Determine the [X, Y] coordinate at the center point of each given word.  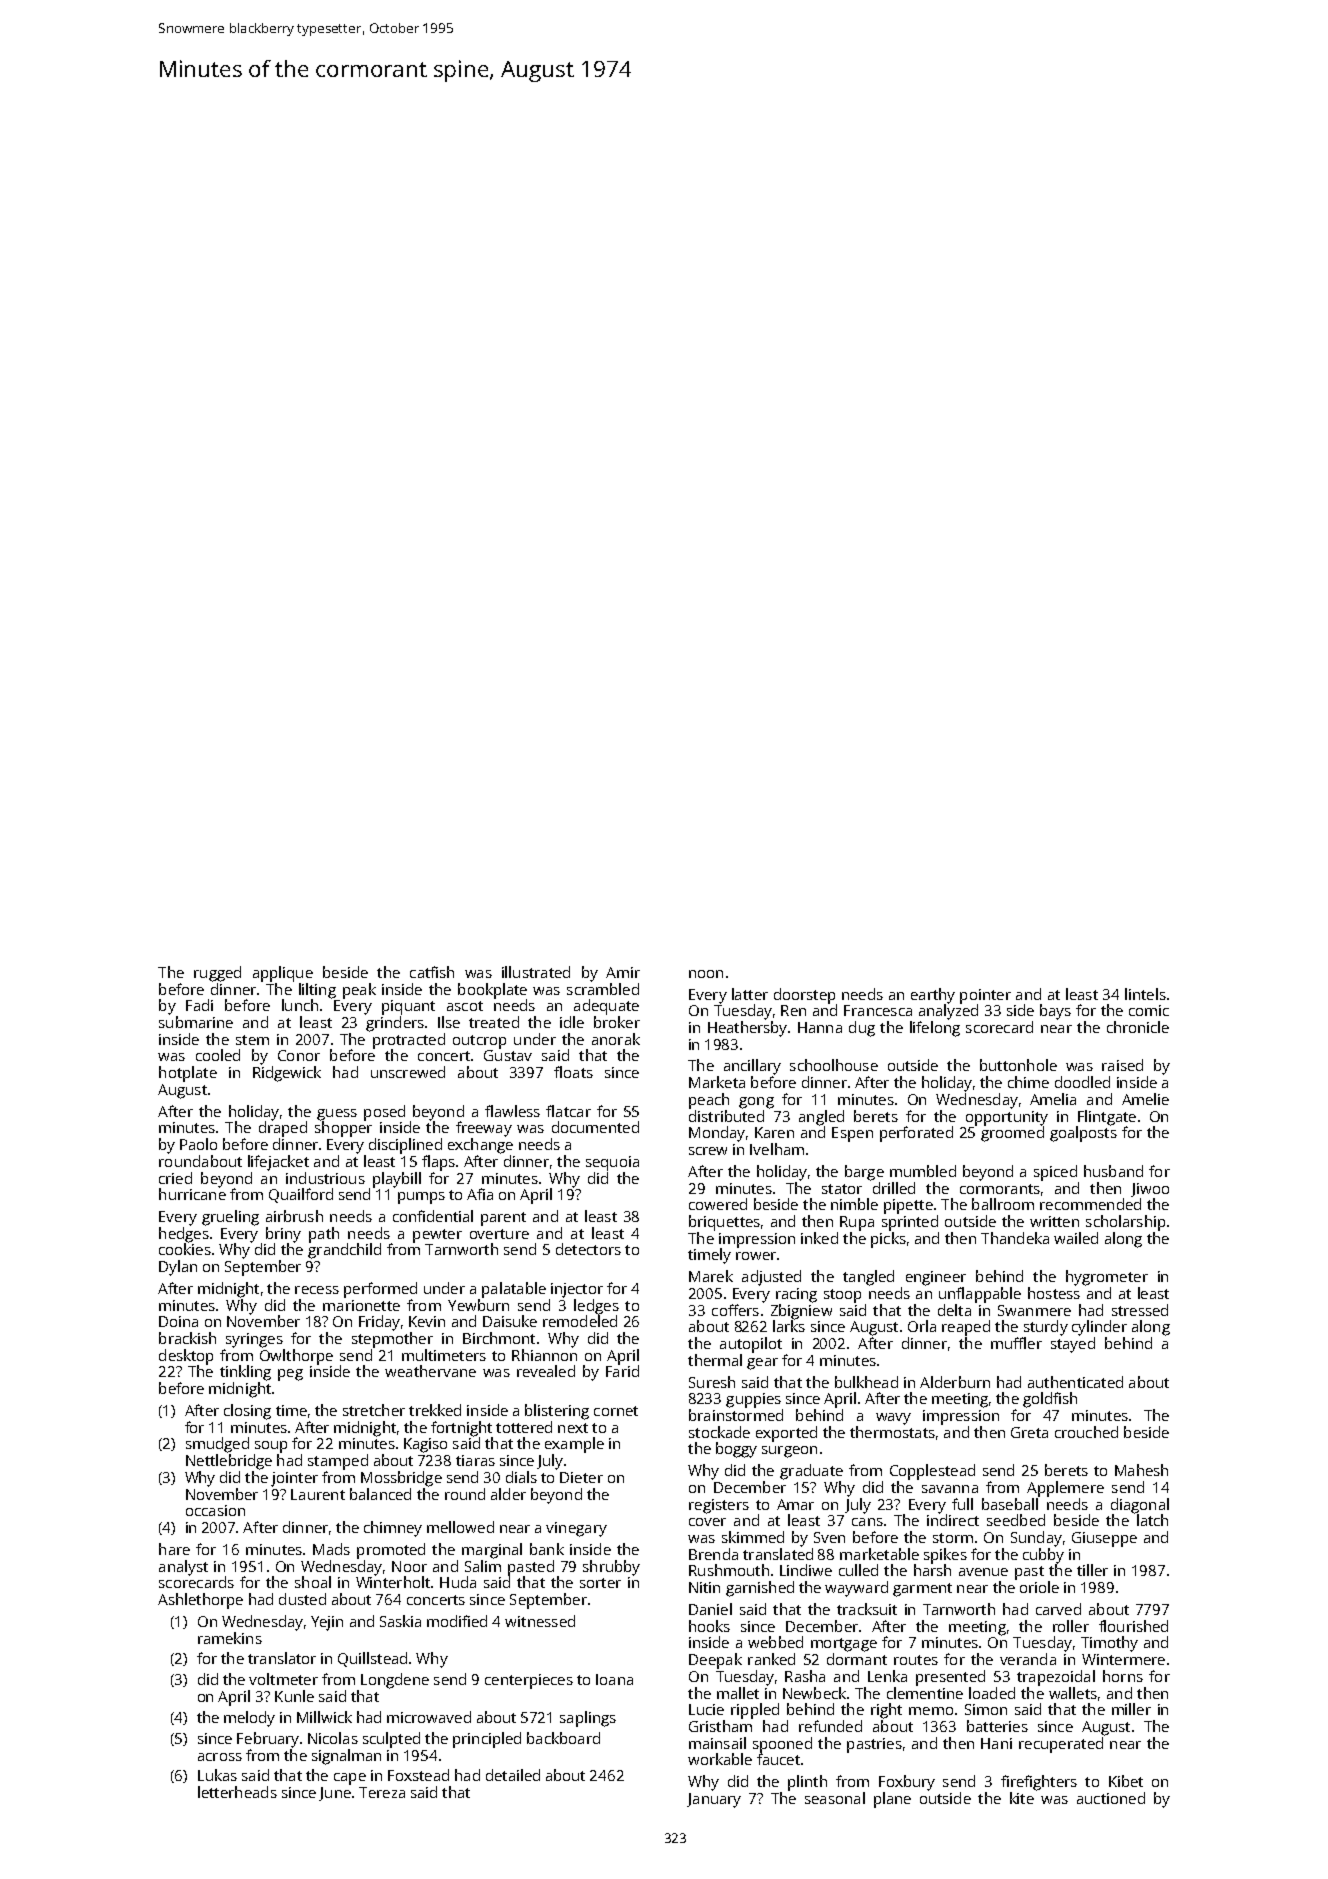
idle [572, 1022]
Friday [379, 1323]
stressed [1140, 1310]
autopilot [751, 1345]
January [714, 1800]
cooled [218, 1055]
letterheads [237, 1792]
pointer [985, 996]
